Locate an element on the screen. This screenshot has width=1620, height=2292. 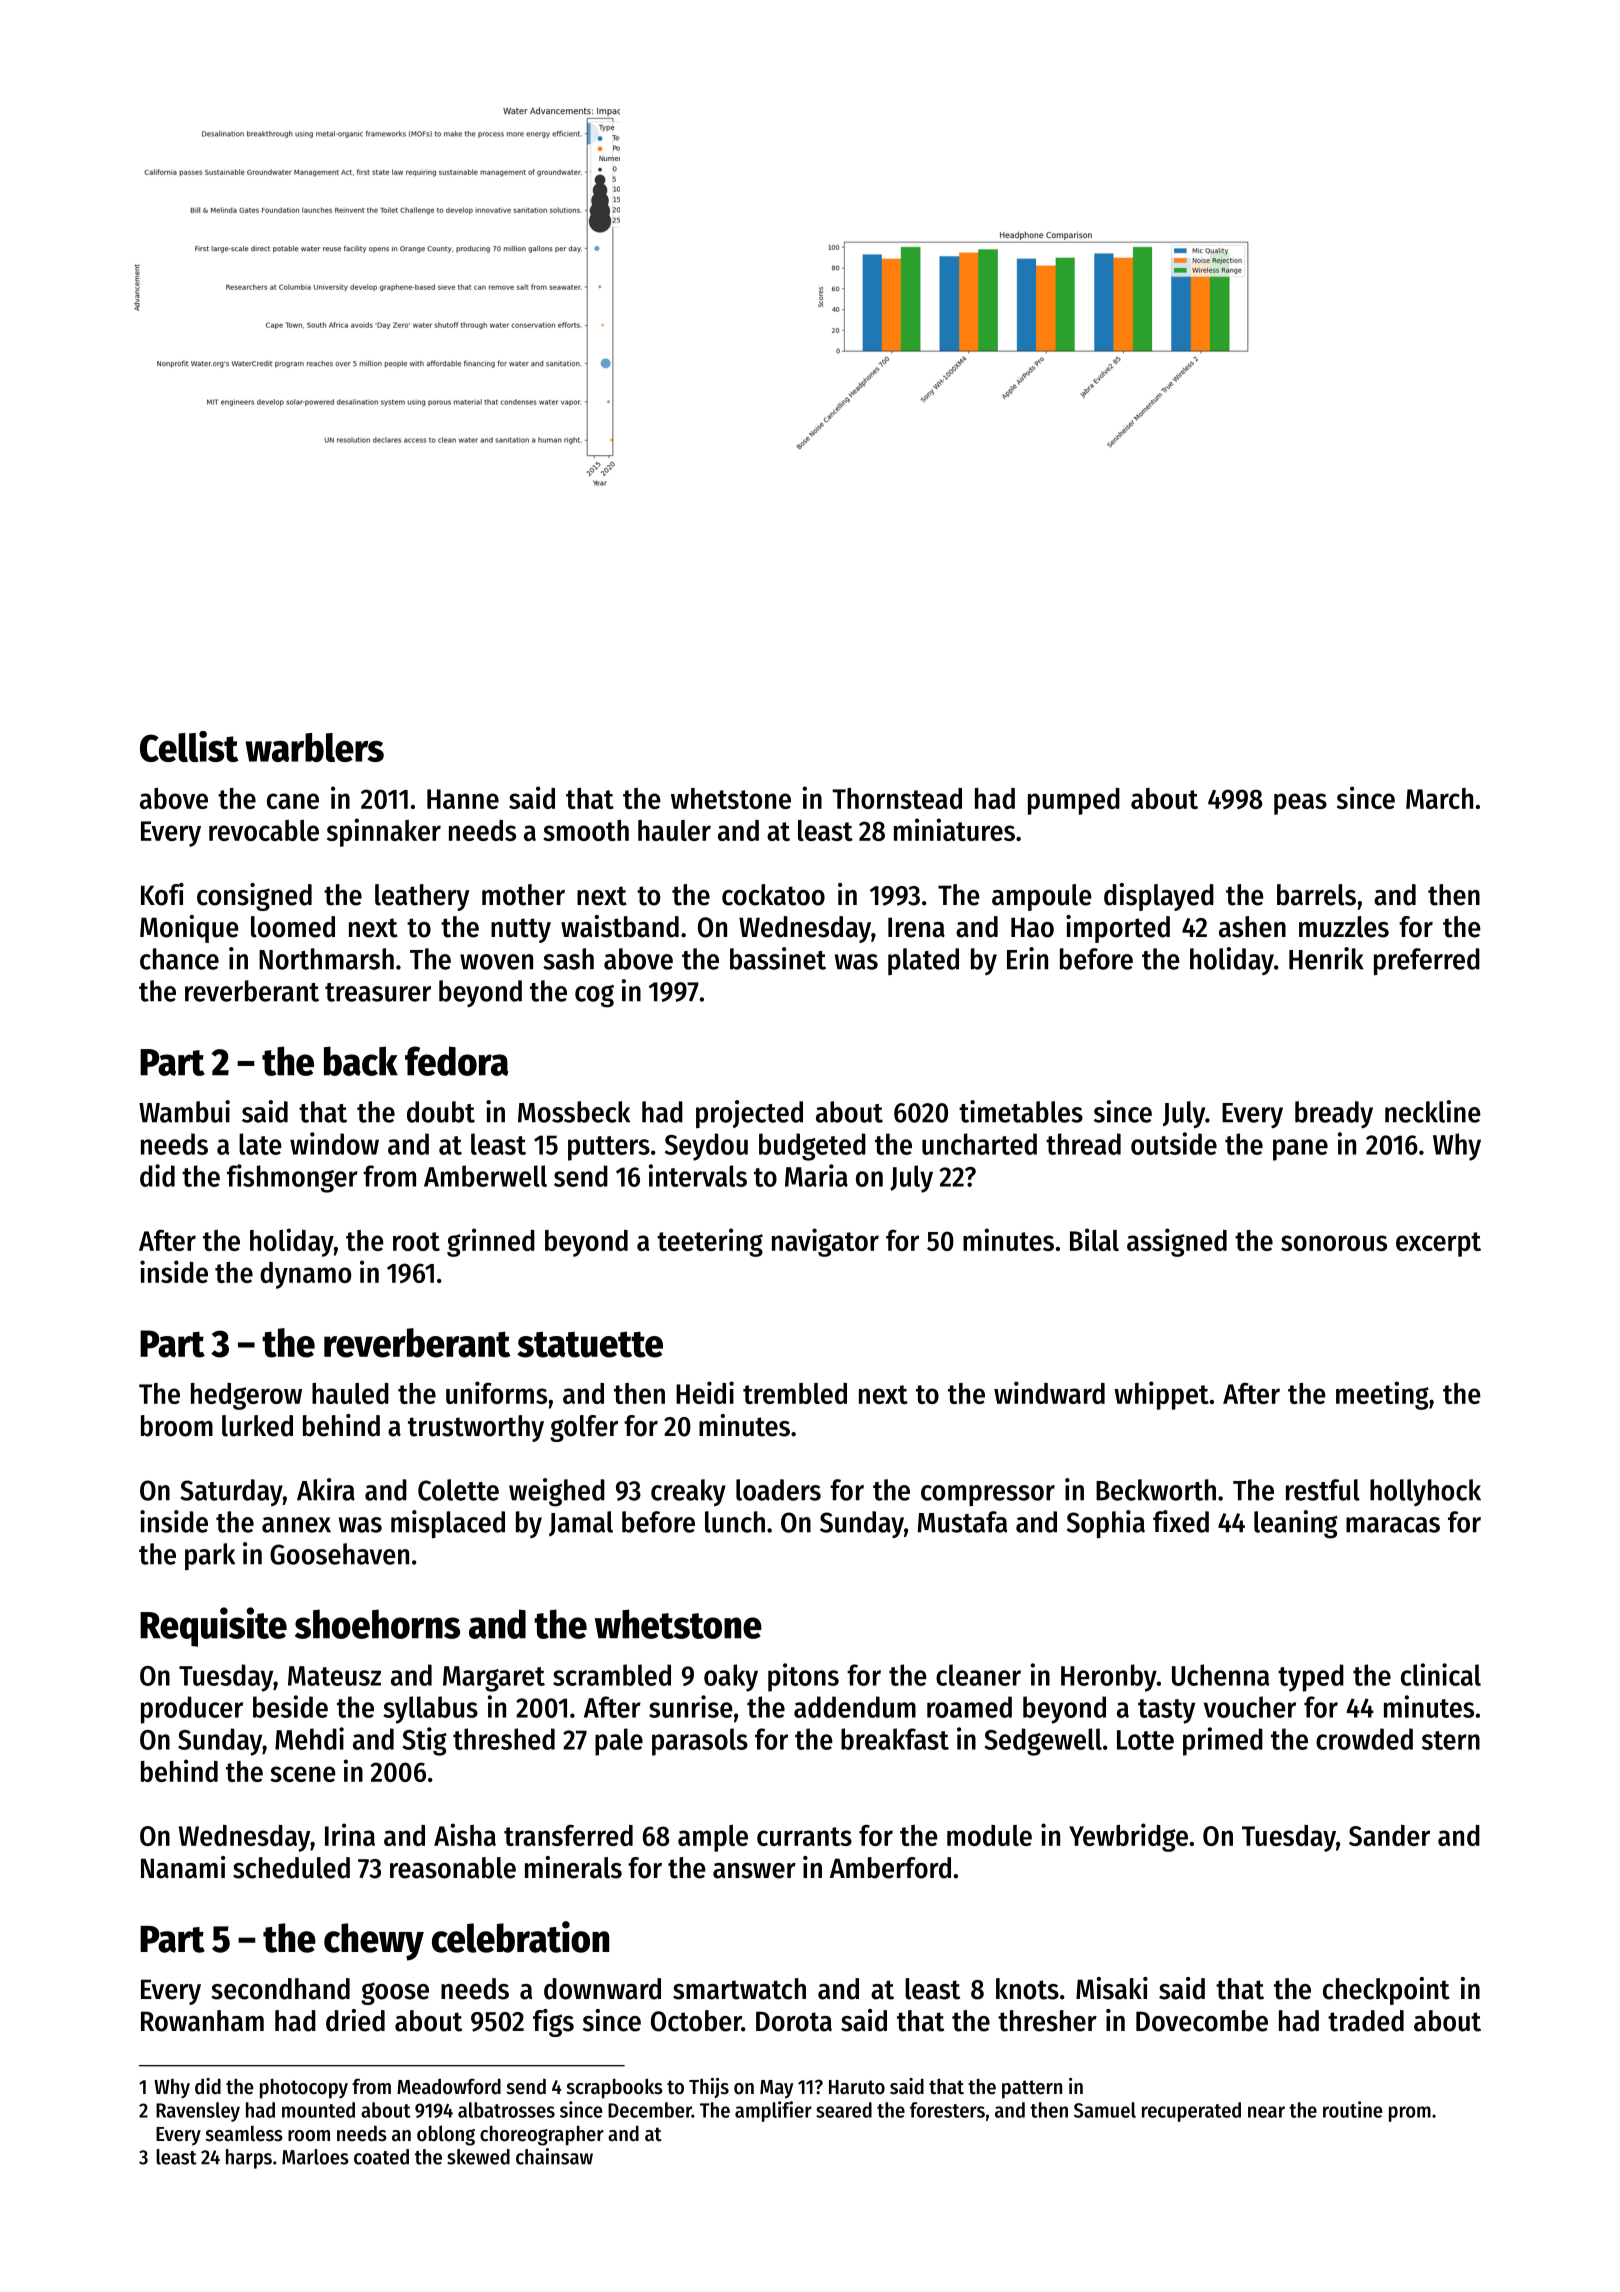
windward is located at coordinates (1049, 1392).
